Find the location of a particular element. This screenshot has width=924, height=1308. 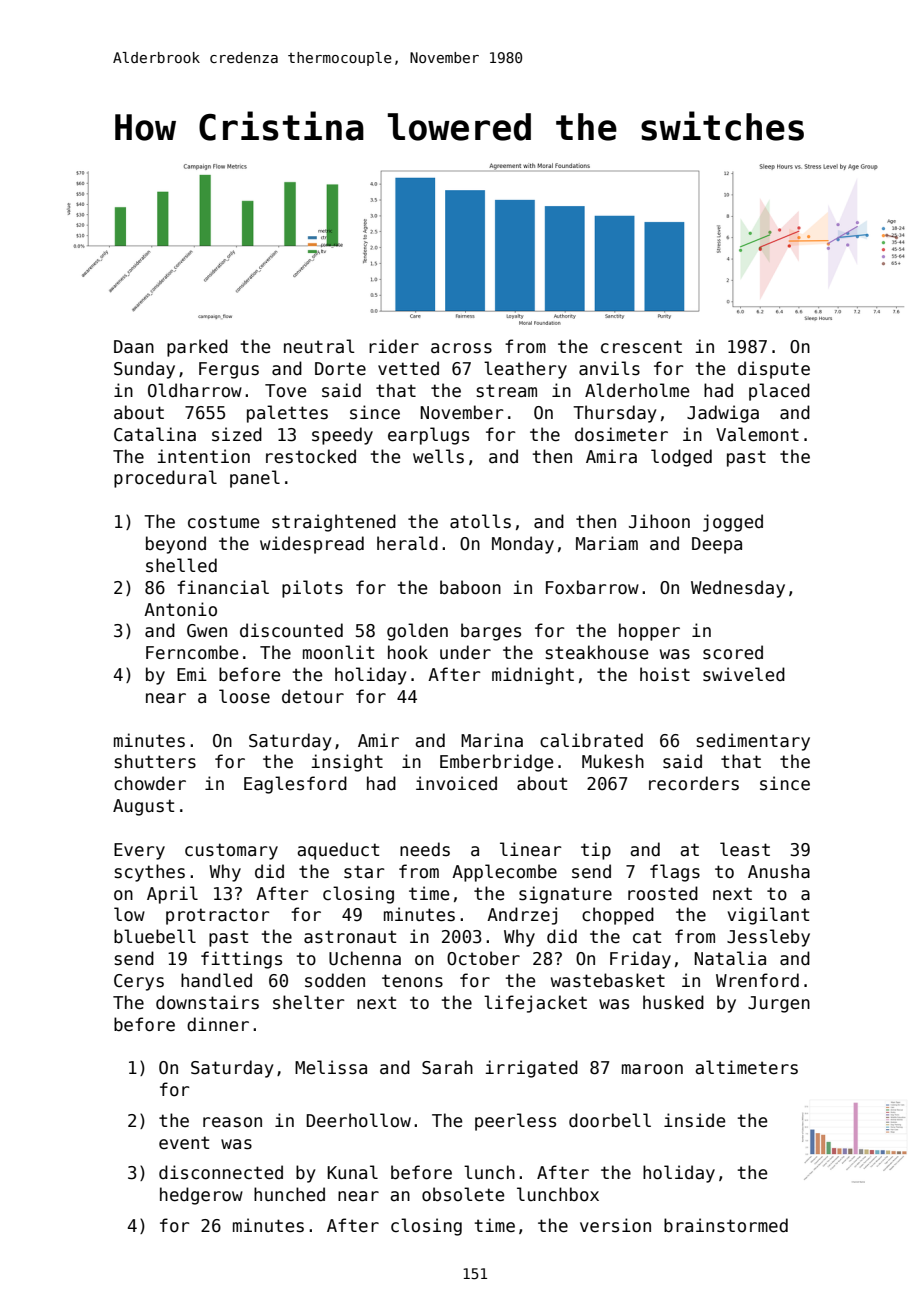

dinner is located at coordinates (218, 1024).
